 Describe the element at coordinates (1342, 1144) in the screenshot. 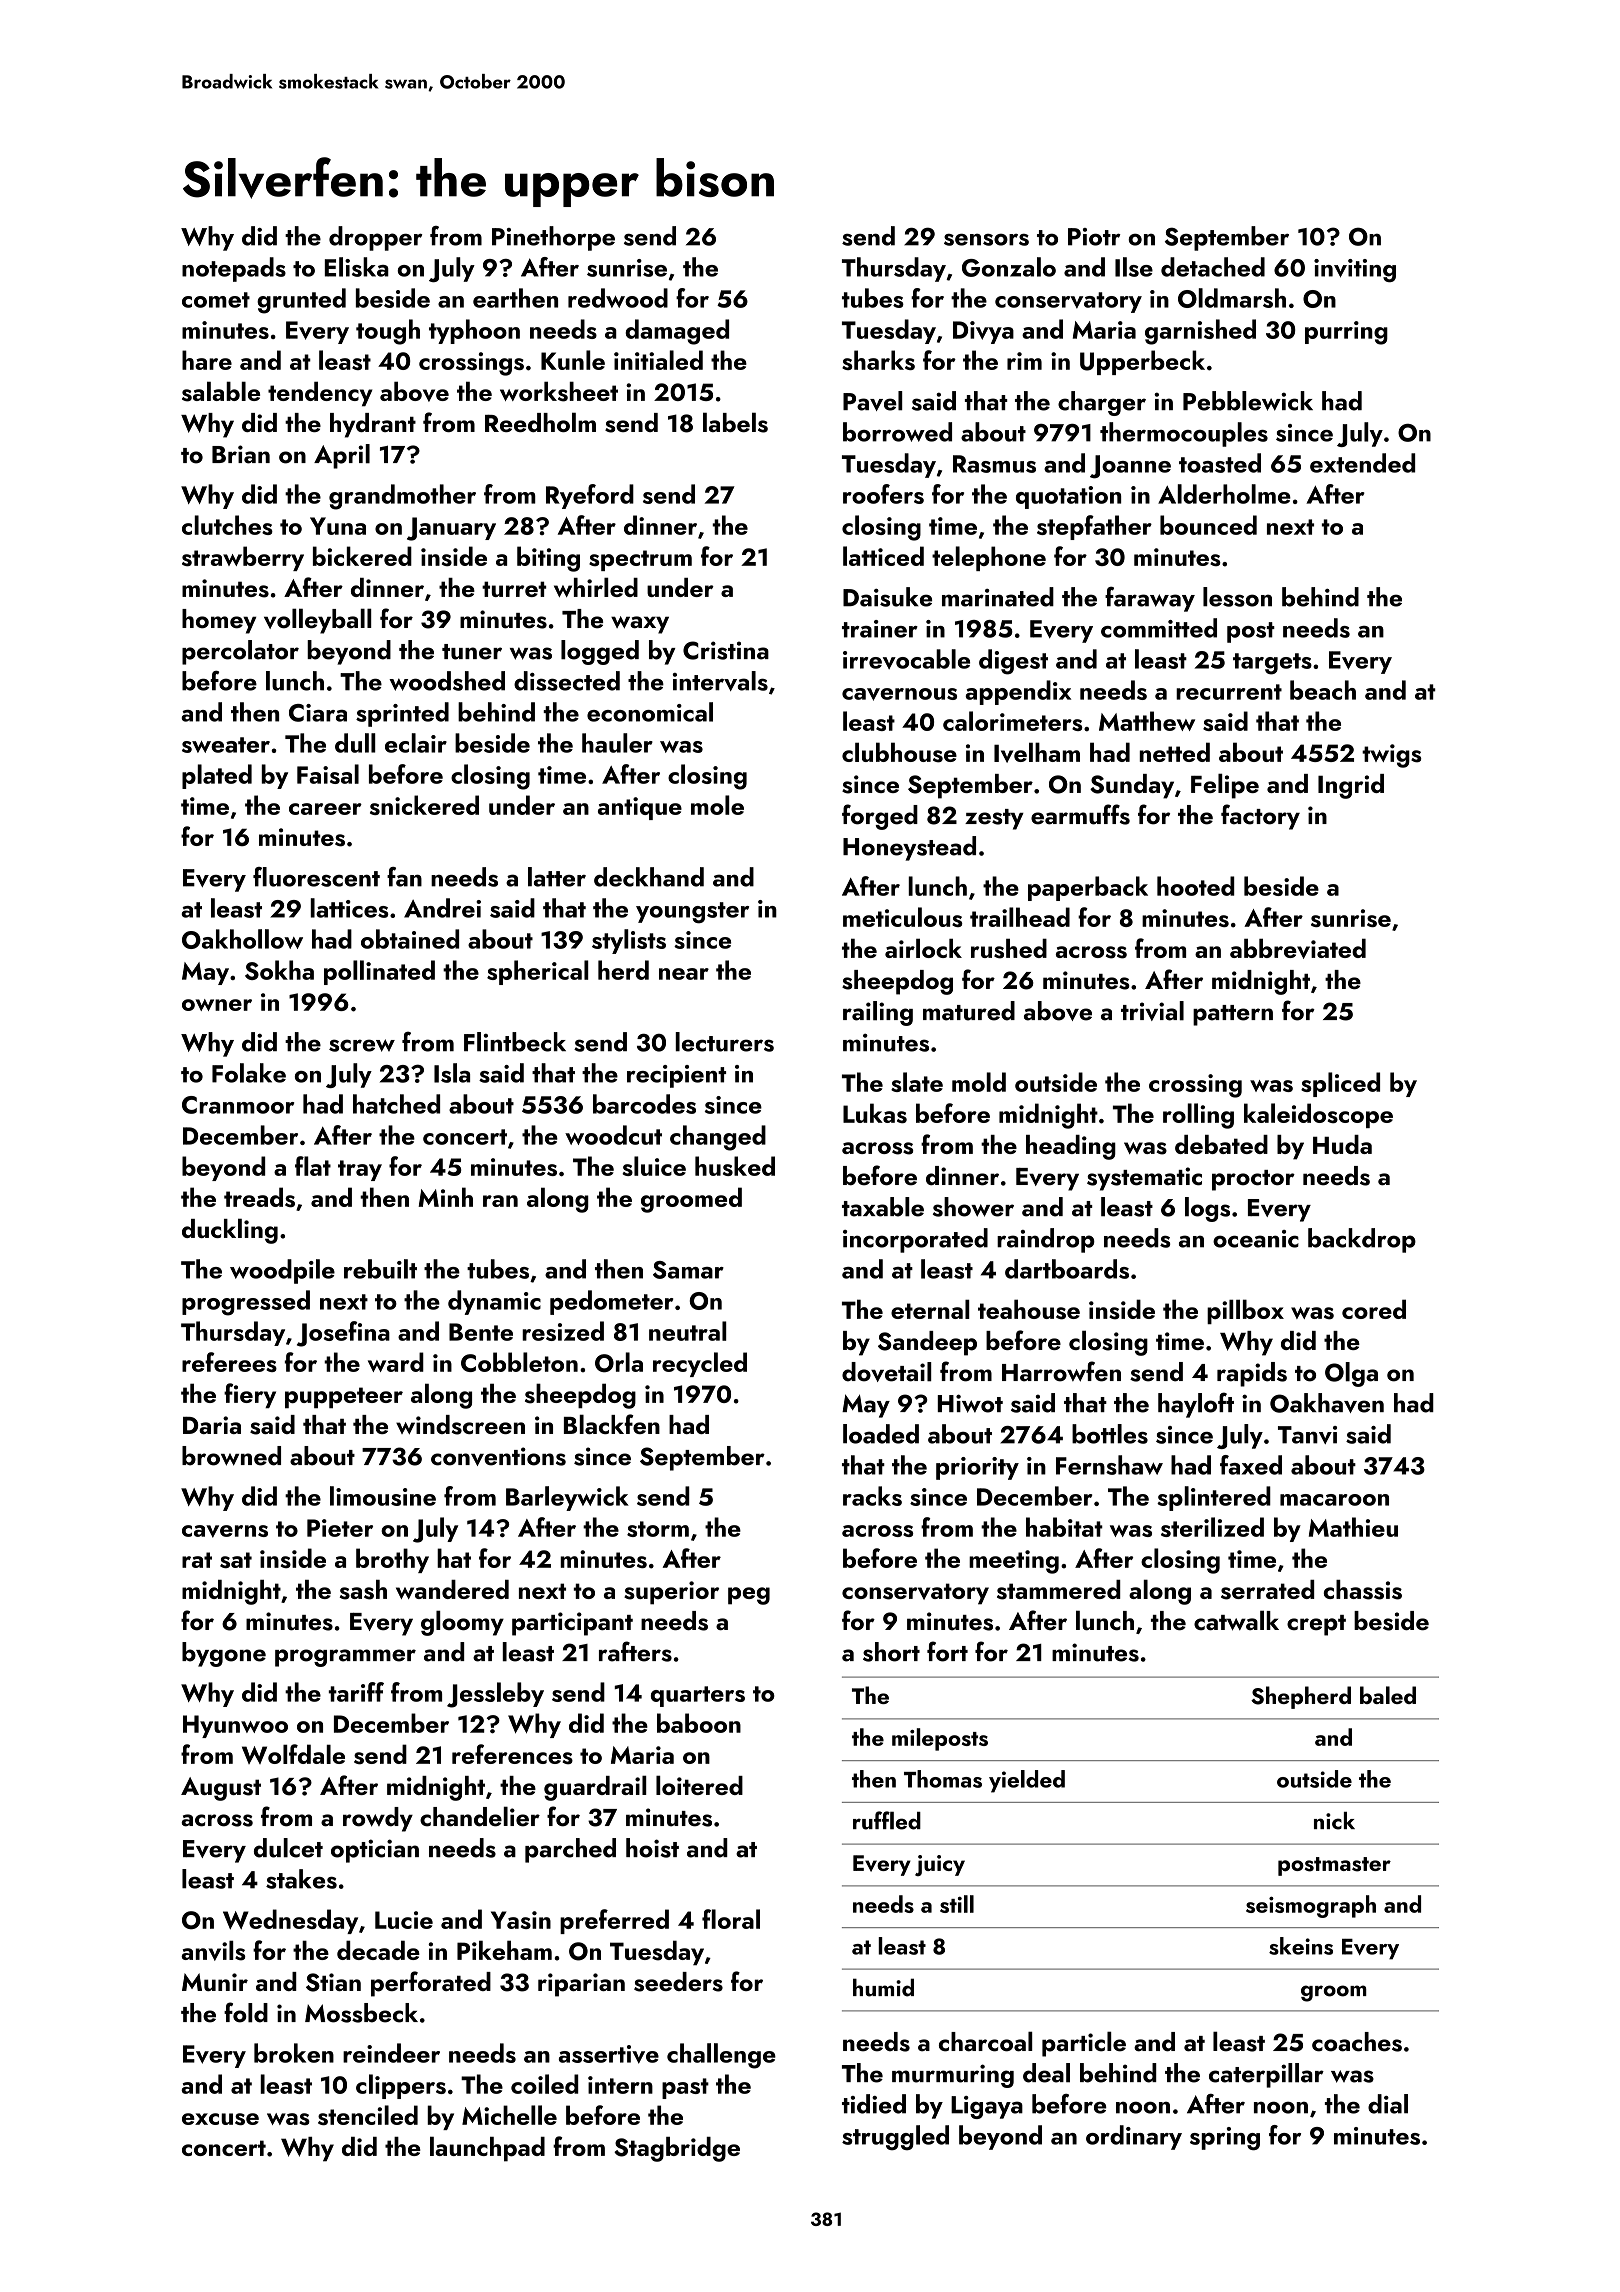

I see `Huda` at that location.
